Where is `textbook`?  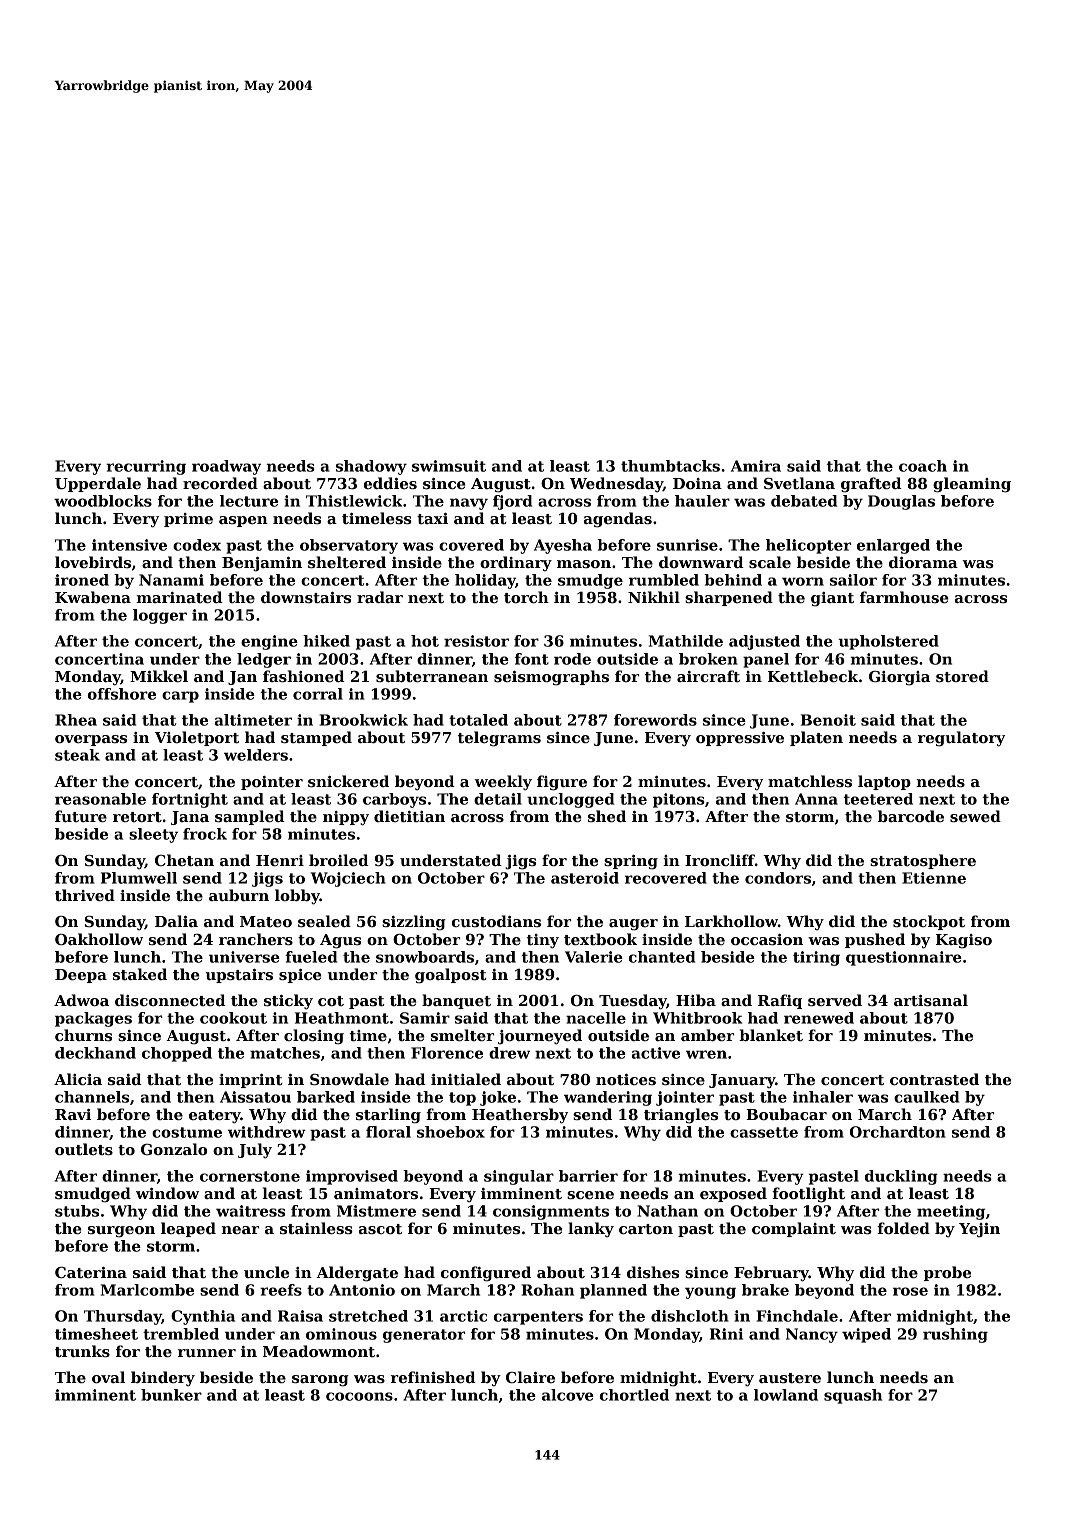 textbook is located at coordinates (600, 939).
